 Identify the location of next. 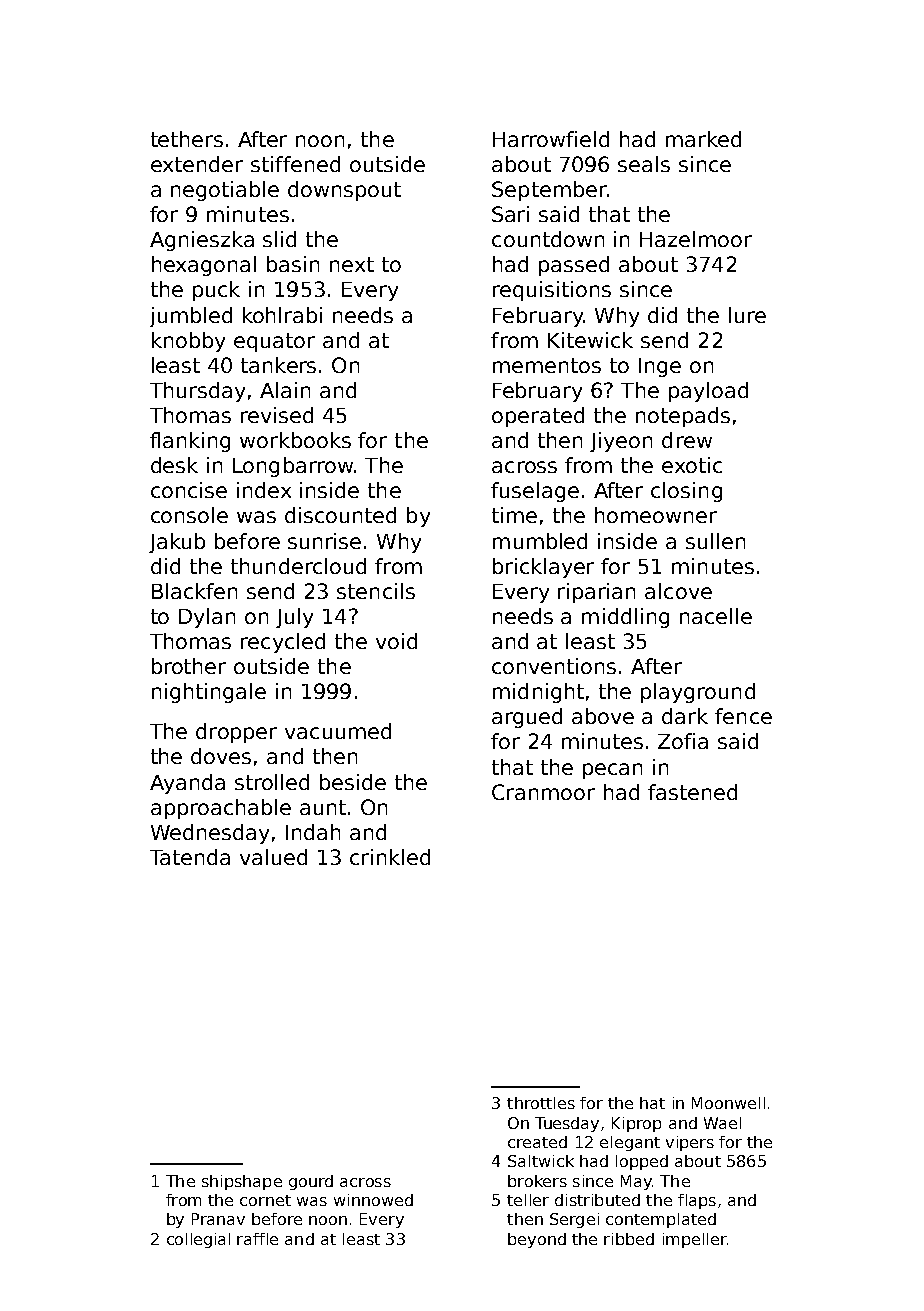
(352, 264).
